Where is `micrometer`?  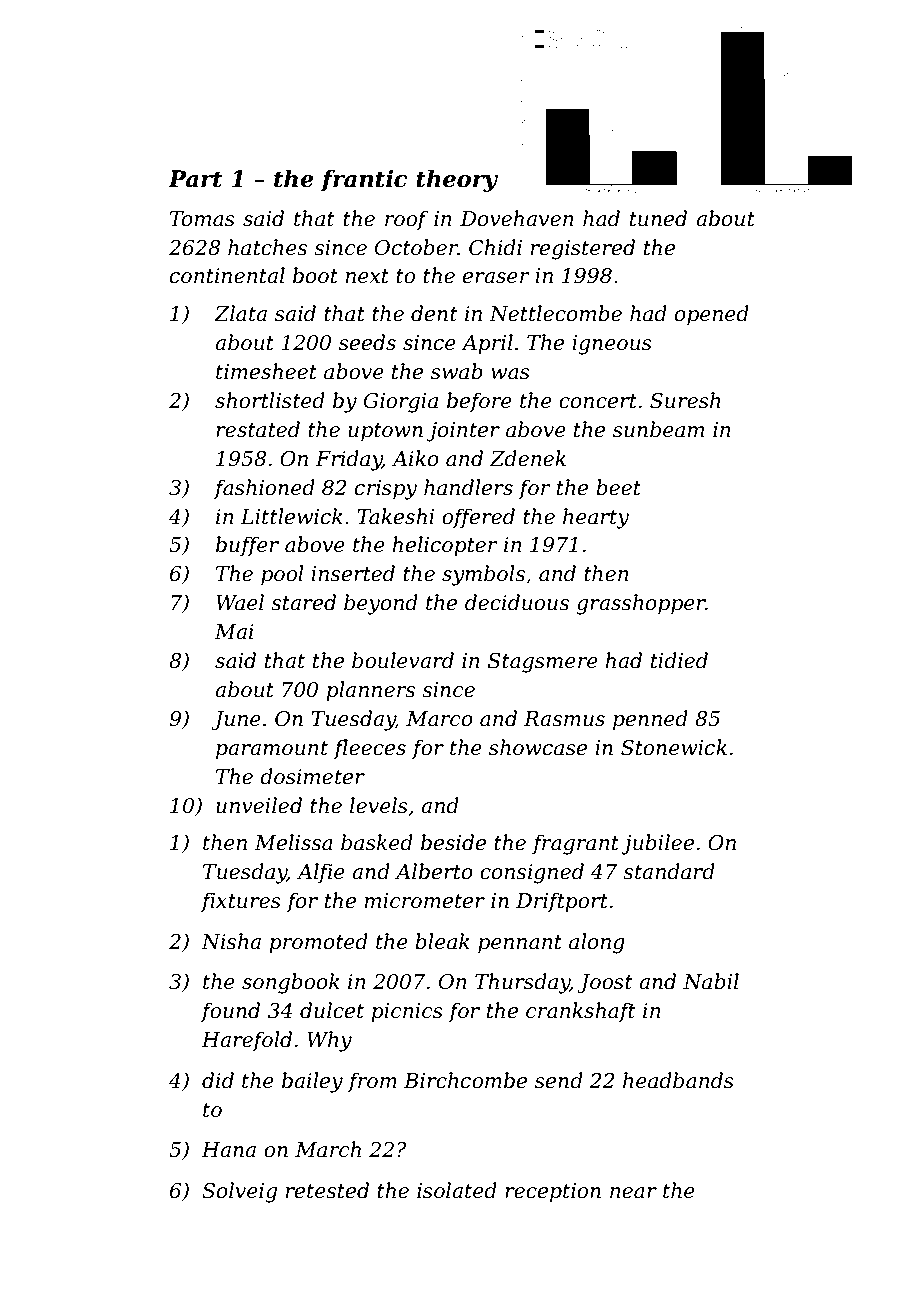 micrometer is located at coordinates (425, 901).
